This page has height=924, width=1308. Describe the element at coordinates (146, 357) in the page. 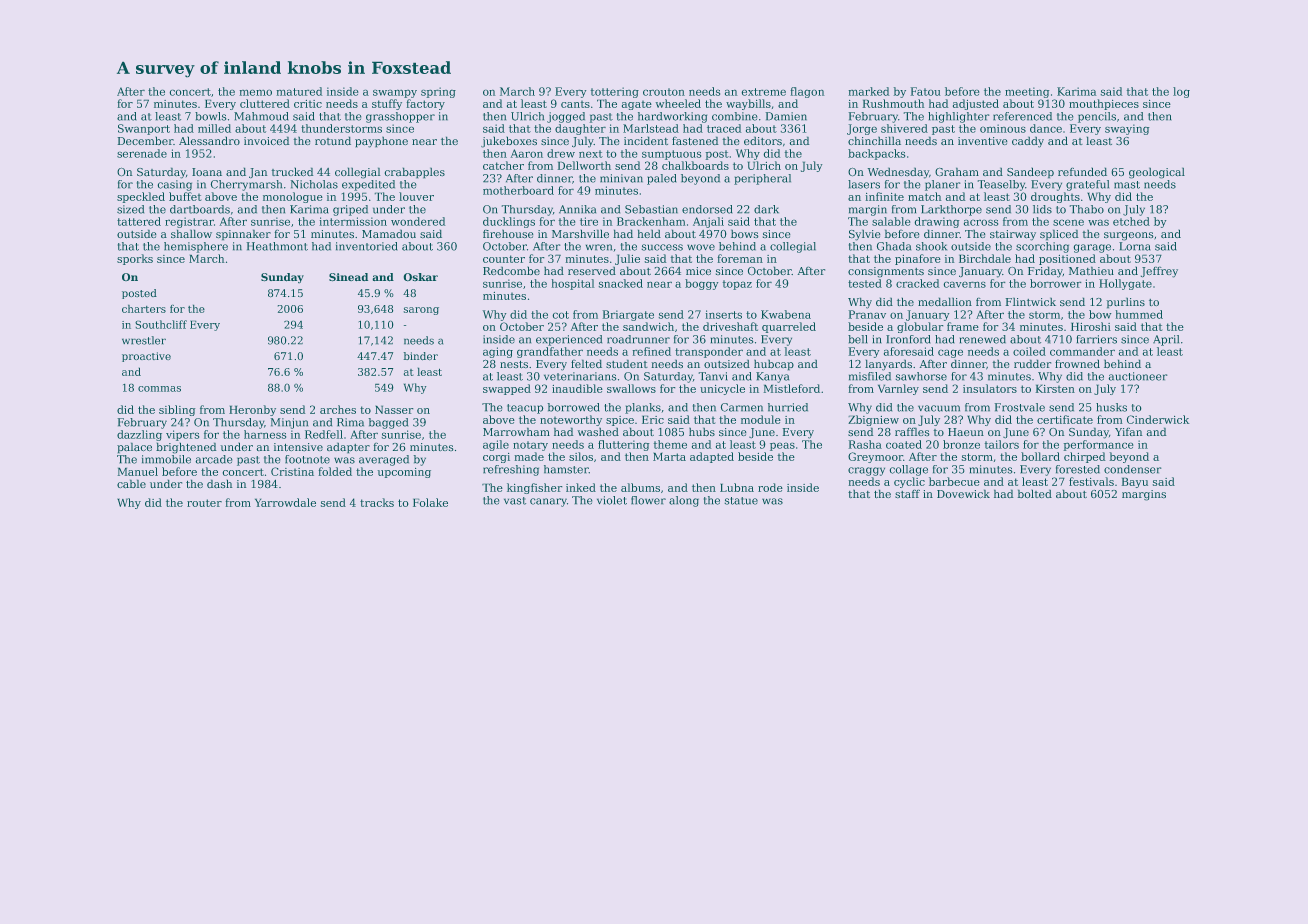

I see `proactive` at that location.
